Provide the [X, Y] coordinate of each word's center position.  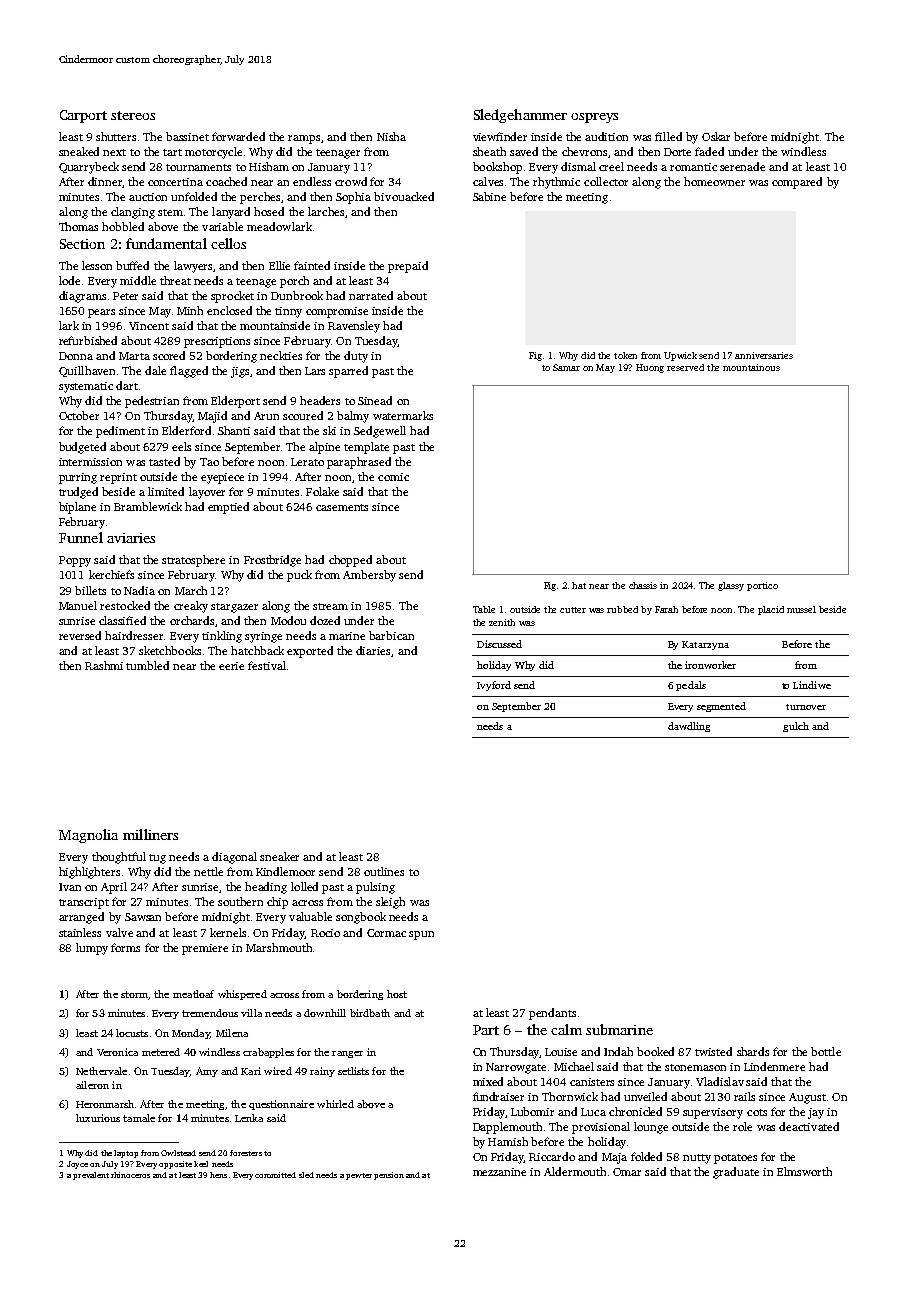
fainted [312, 265]
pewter [359, 1176]
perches [260, 198]
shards [753, 1051]
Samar [566, 367]
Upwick [680, 356]
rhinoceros [130, 1175]
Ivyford [494, 686]
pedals [691, 686]
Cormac [386, 933]
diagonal [234, 858]
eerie [231, 666]
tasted [164, 461]
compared [797, 183]
